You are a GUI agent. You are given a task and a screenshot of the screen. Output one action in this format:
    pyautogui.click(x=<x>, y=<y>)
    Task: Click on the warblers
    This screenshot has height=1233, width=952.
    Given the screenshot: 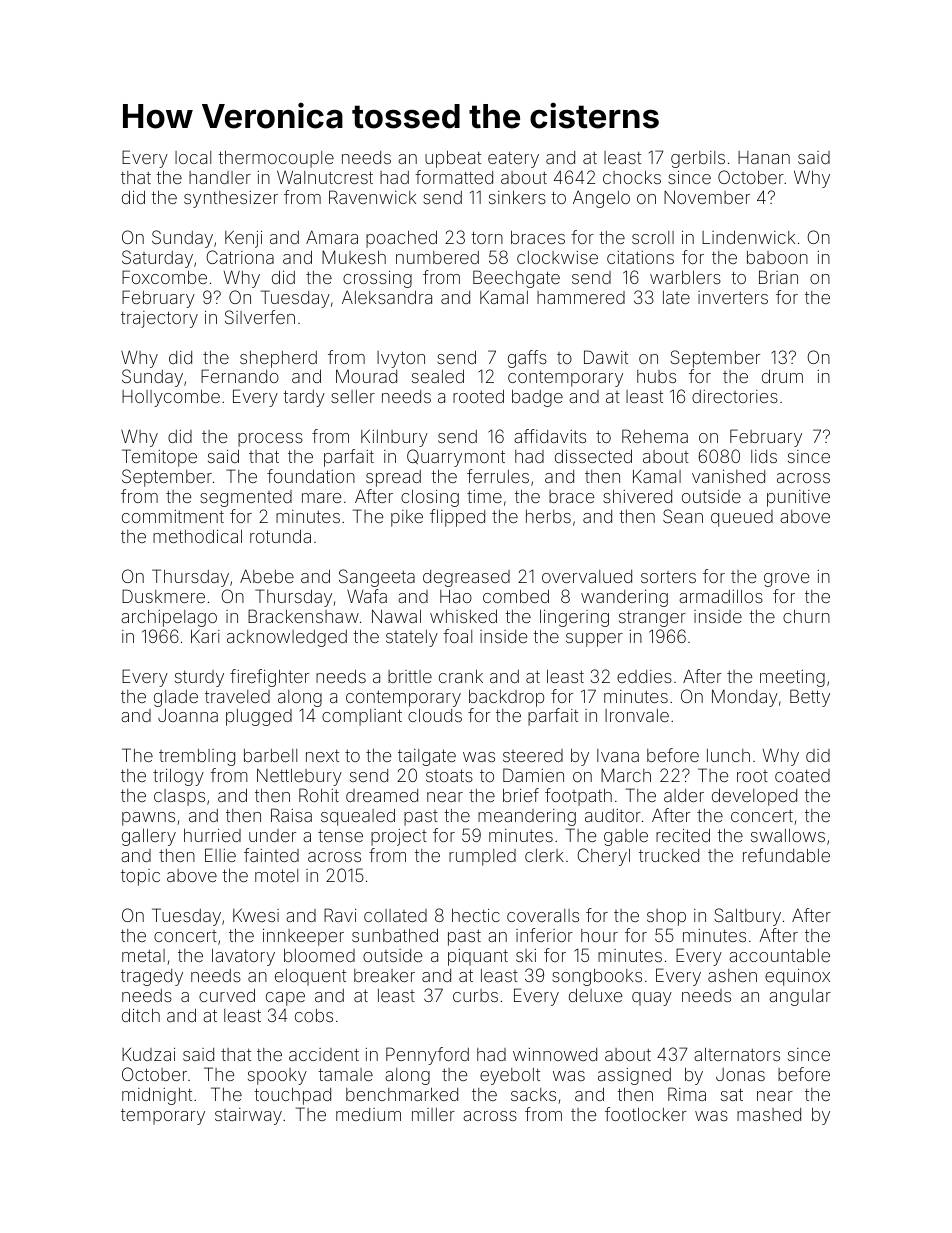 What is the action you would take?
    pyautogui.click(x=685, y=277)
